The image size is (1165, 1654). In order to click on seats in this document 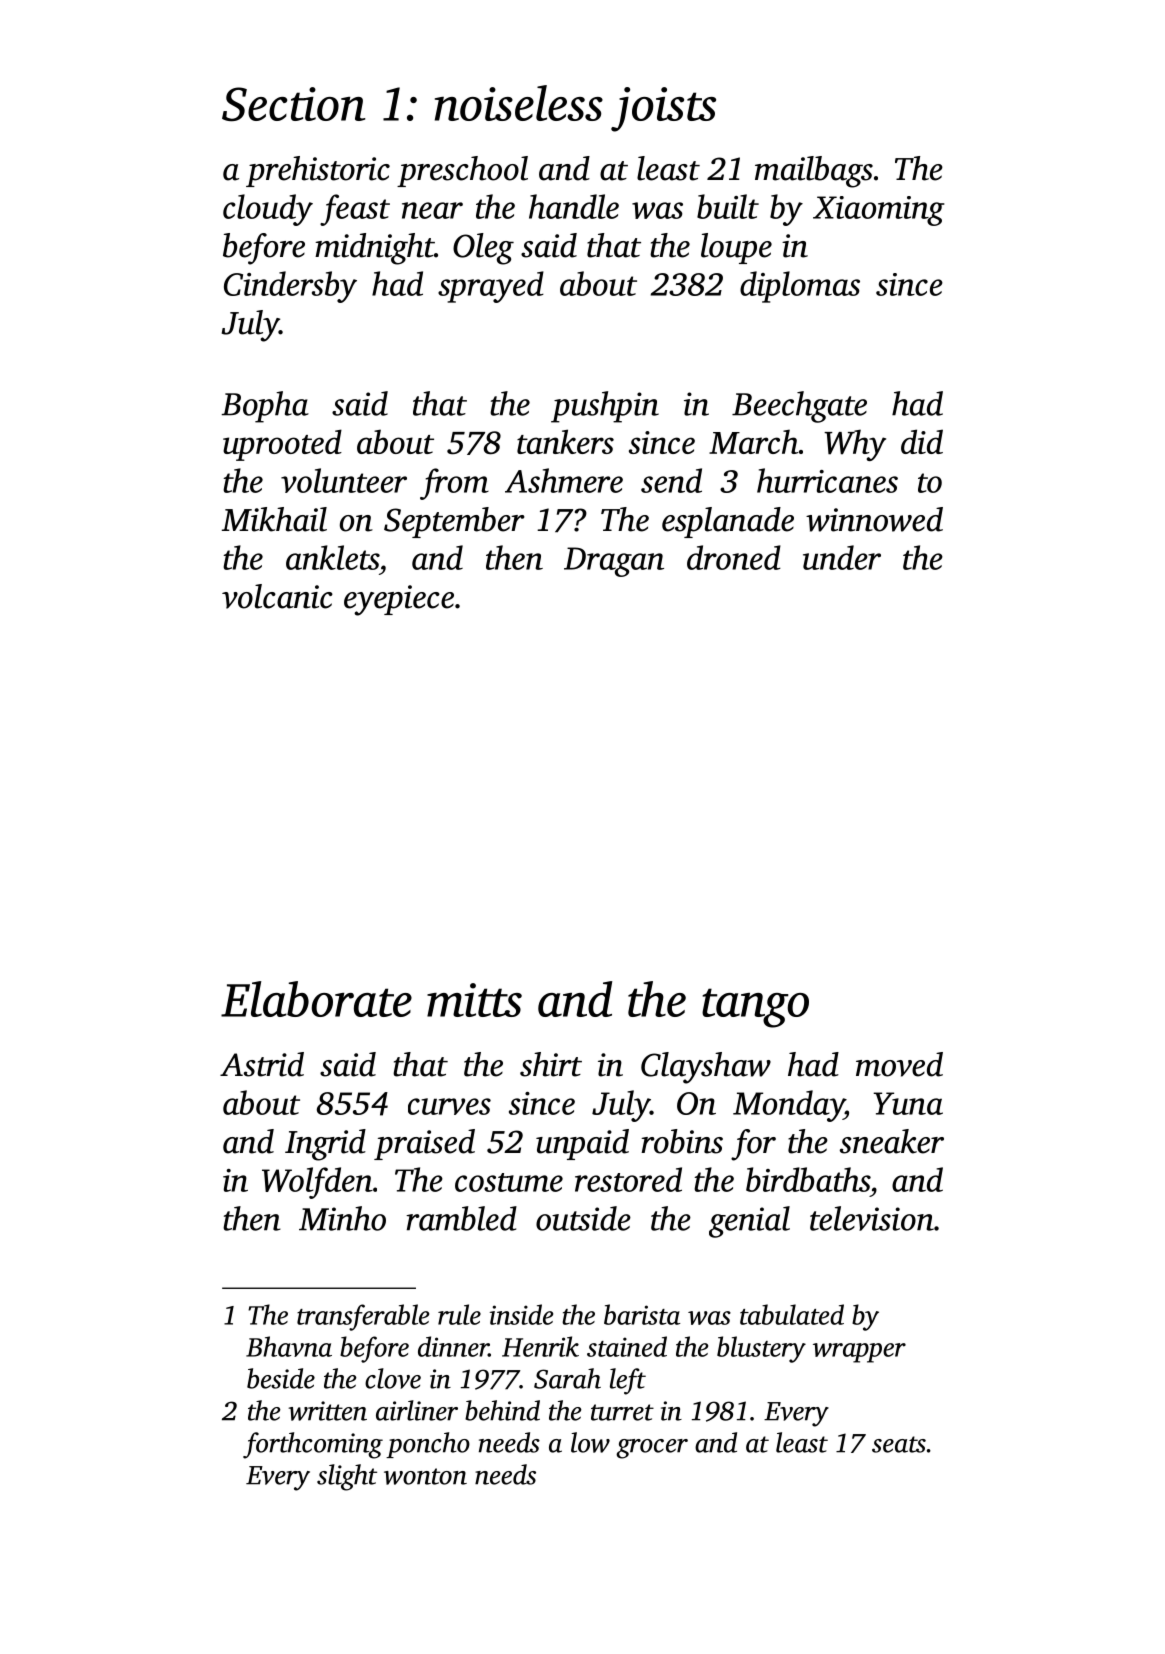, I will do `click(899, 1444)`.
